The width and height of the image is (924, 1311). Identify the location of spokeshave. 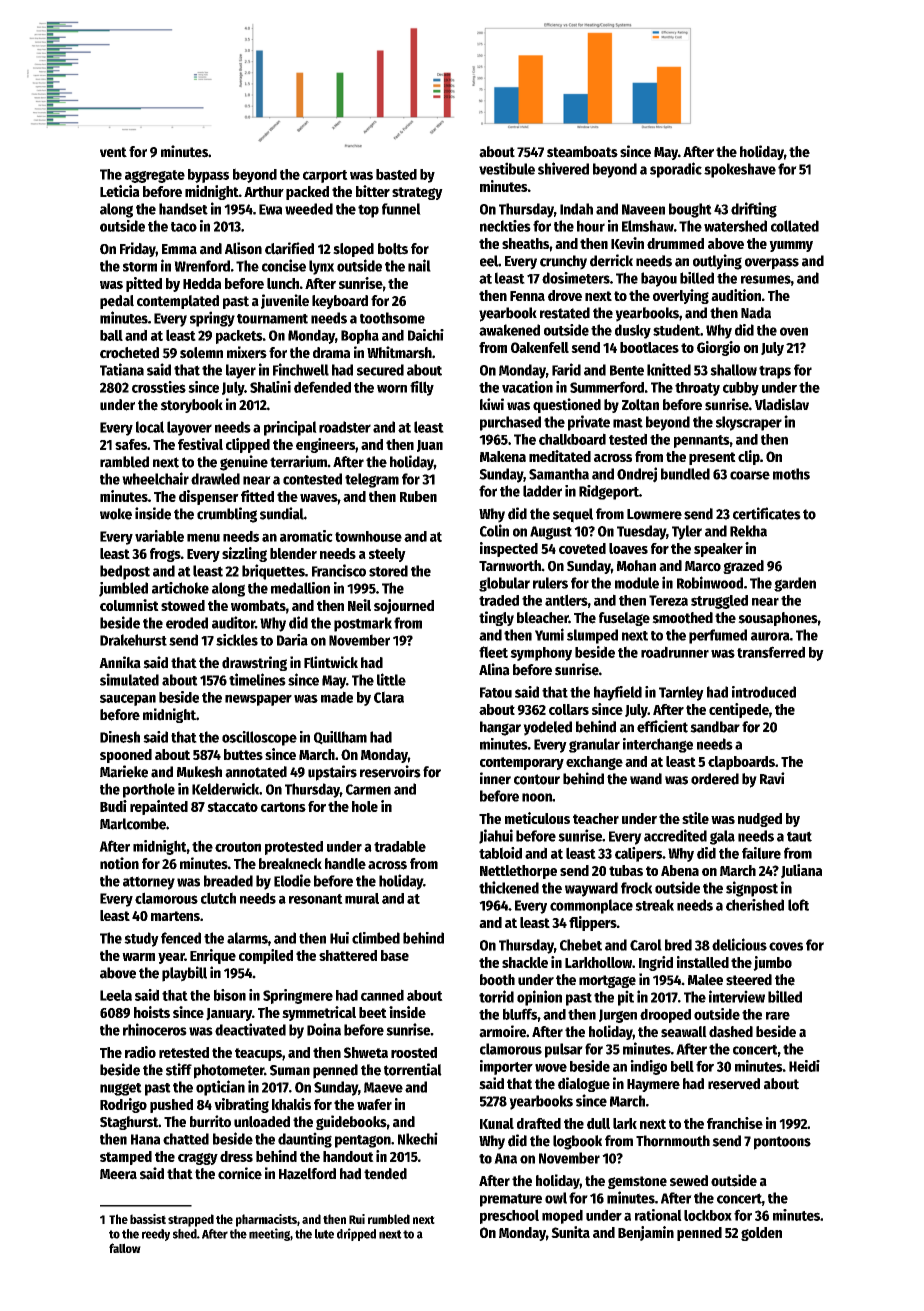
(740, 170).
